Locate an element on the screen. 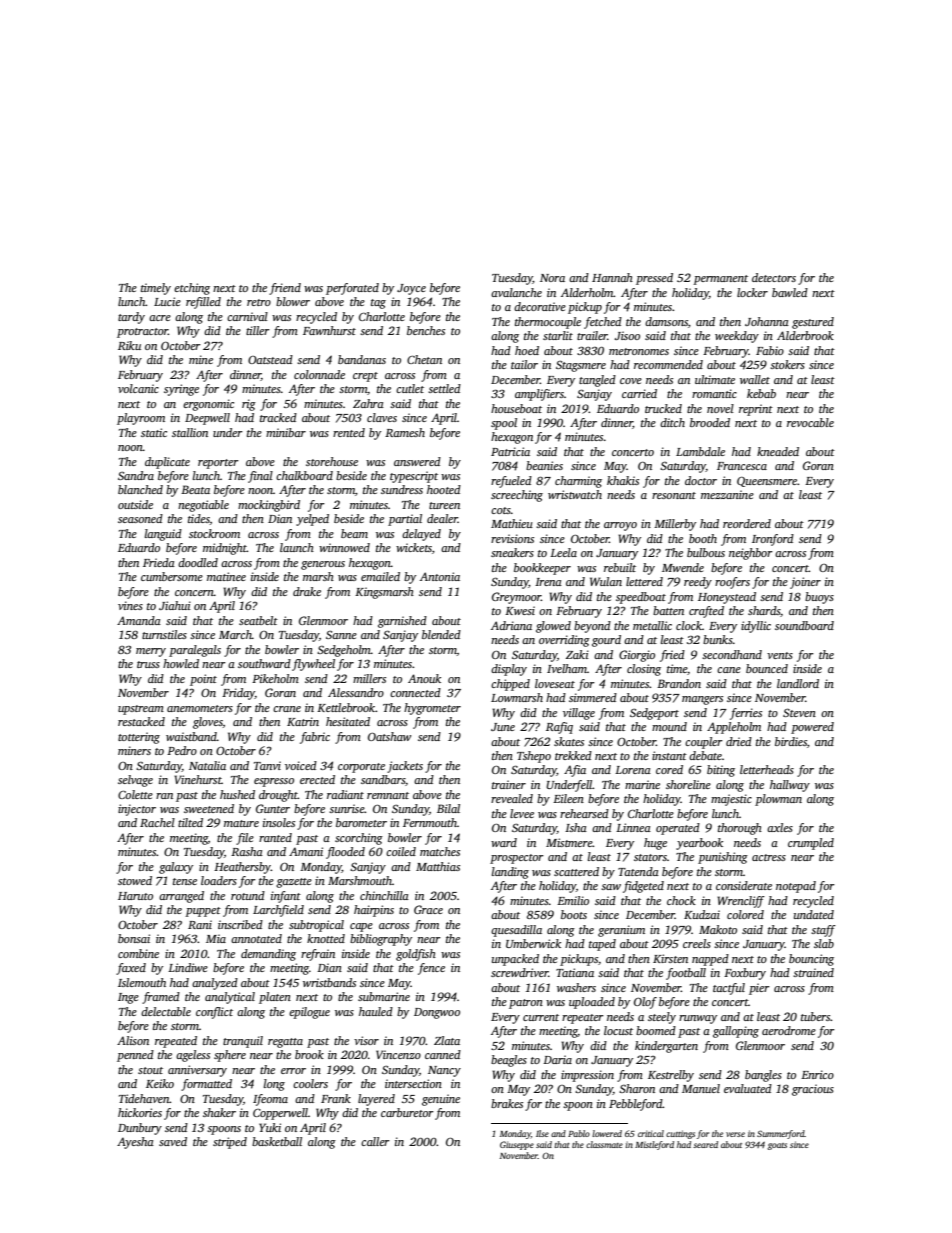 This screenshot has width=952, height=1233. Linnea is located at coordinates (633, 827).
